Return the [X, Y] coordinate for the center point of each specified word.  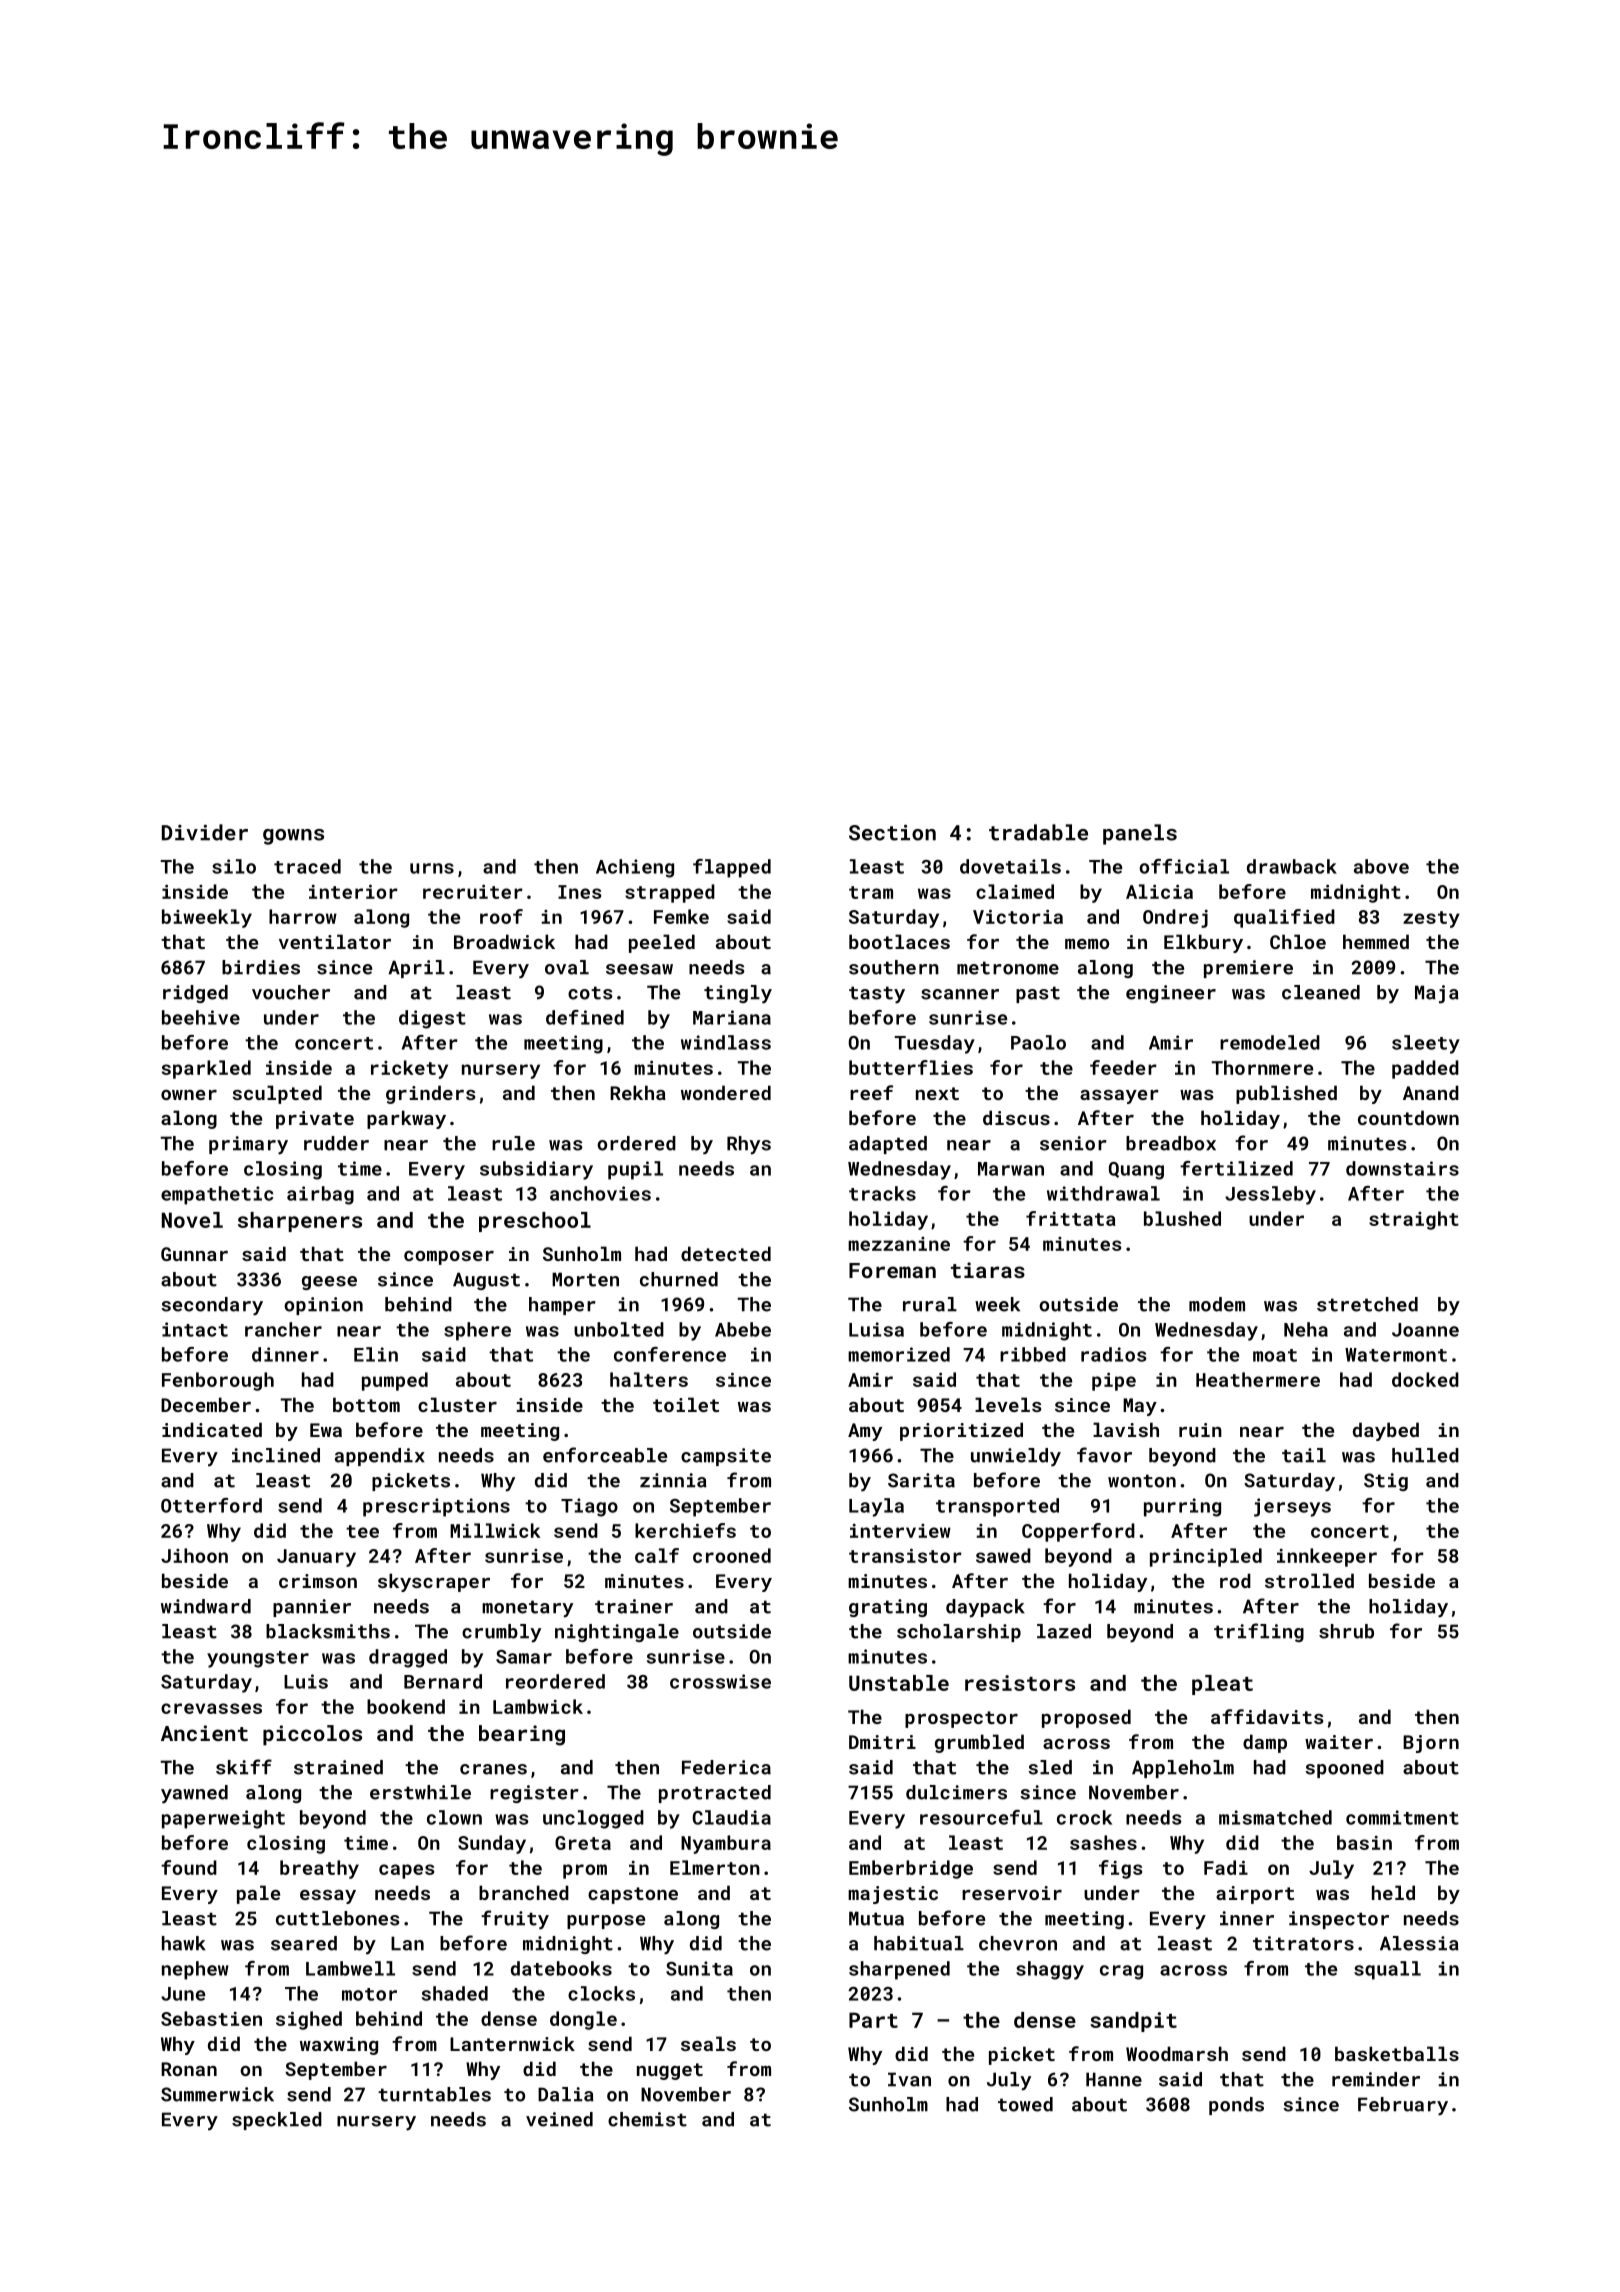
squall [1387, 1970]
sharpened [899, 1970]
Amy [865, 1432]
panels [1140, 834]
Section [892, 832]
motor [369, 1994]
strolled [1309, 1580]
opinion [323, 1306]
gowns [293, 837]
